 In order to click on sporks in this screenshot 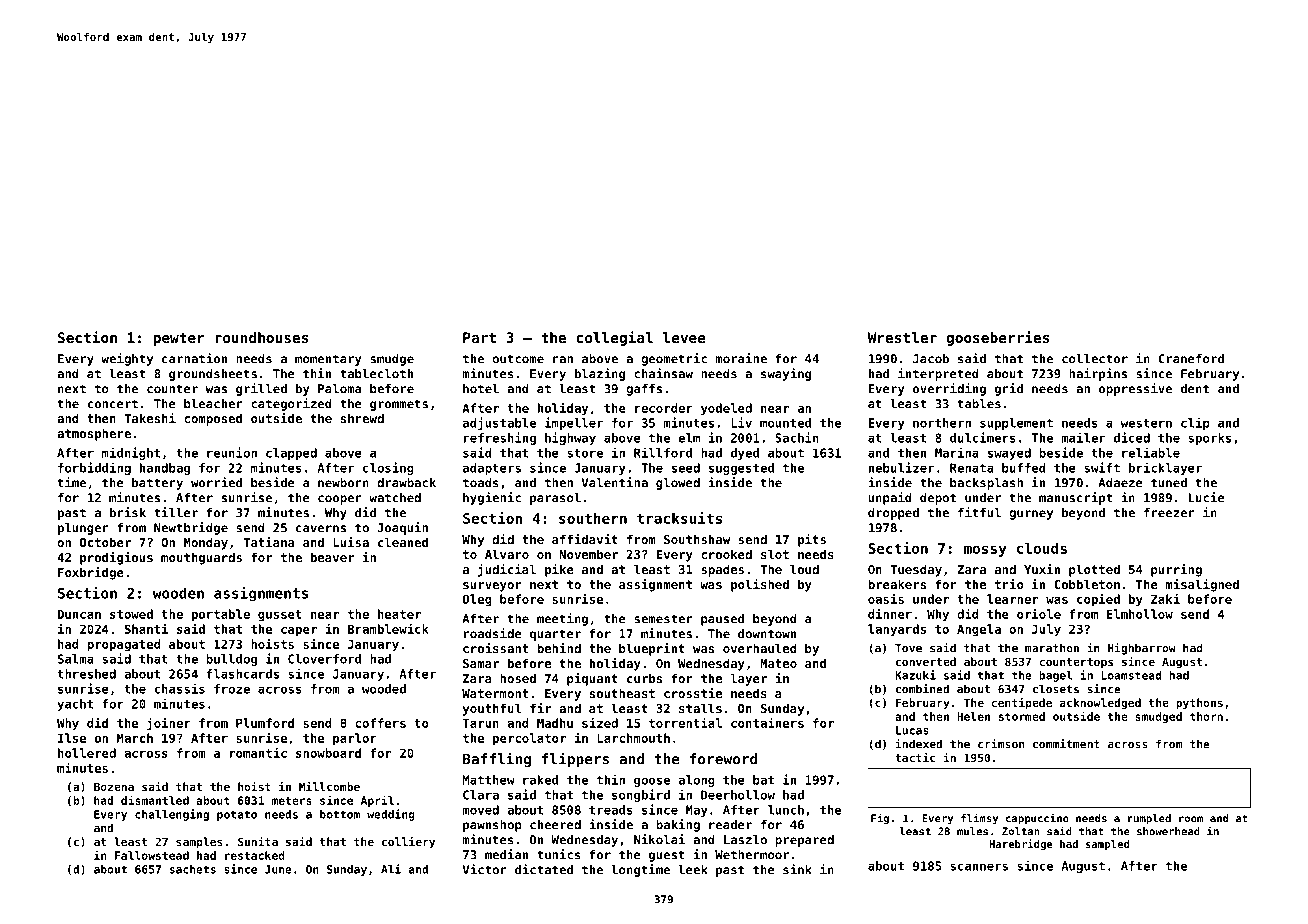, I will do `click(1209, 439)`.
